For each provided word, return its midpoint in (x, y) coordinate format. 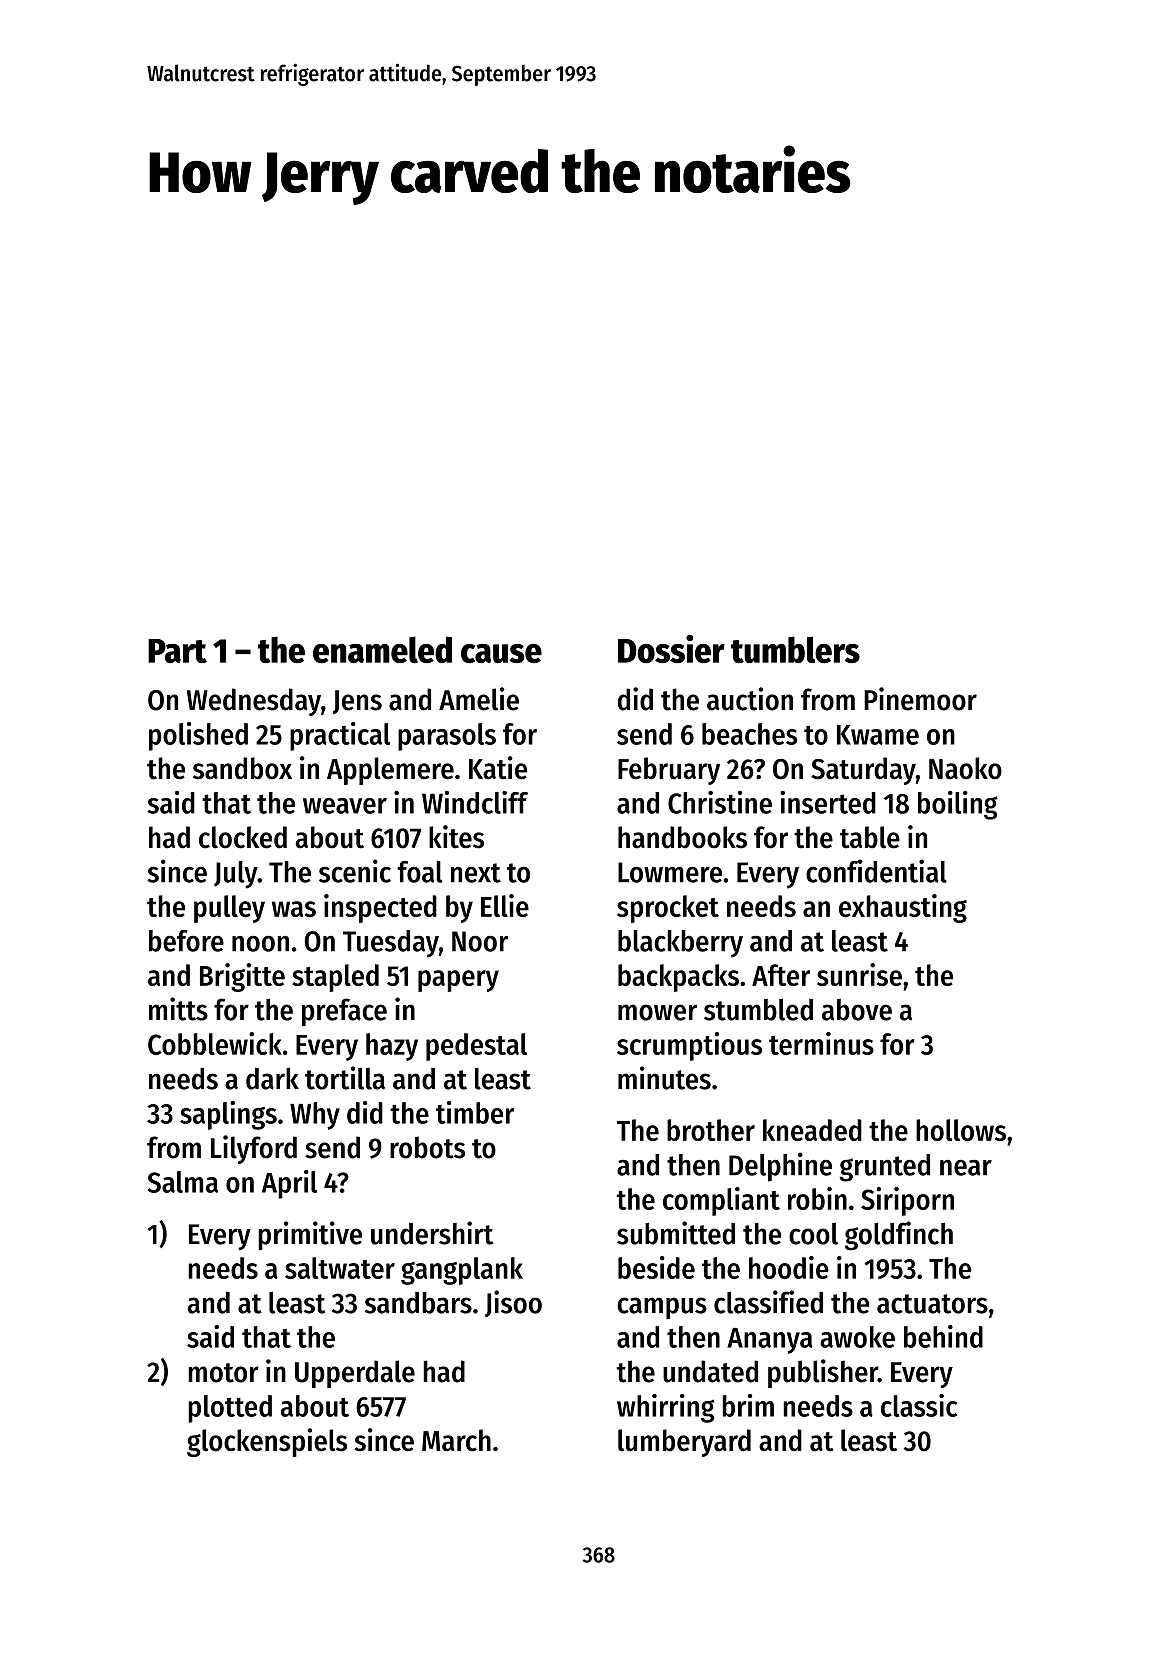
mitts (178, 1009)
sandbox (242, 768)
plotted (230, 1409)
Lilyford (254, 1149)
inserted (828, 802)
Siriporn (907, 1201)
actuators (932, 1304)
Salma (182, 1182)
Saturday (863, 771)
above (857, 1010)
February (669, 771)
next (476, 873)
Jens (357, 702)
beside (656, 1267)
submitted (676, 1233)
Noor (480, 941)
